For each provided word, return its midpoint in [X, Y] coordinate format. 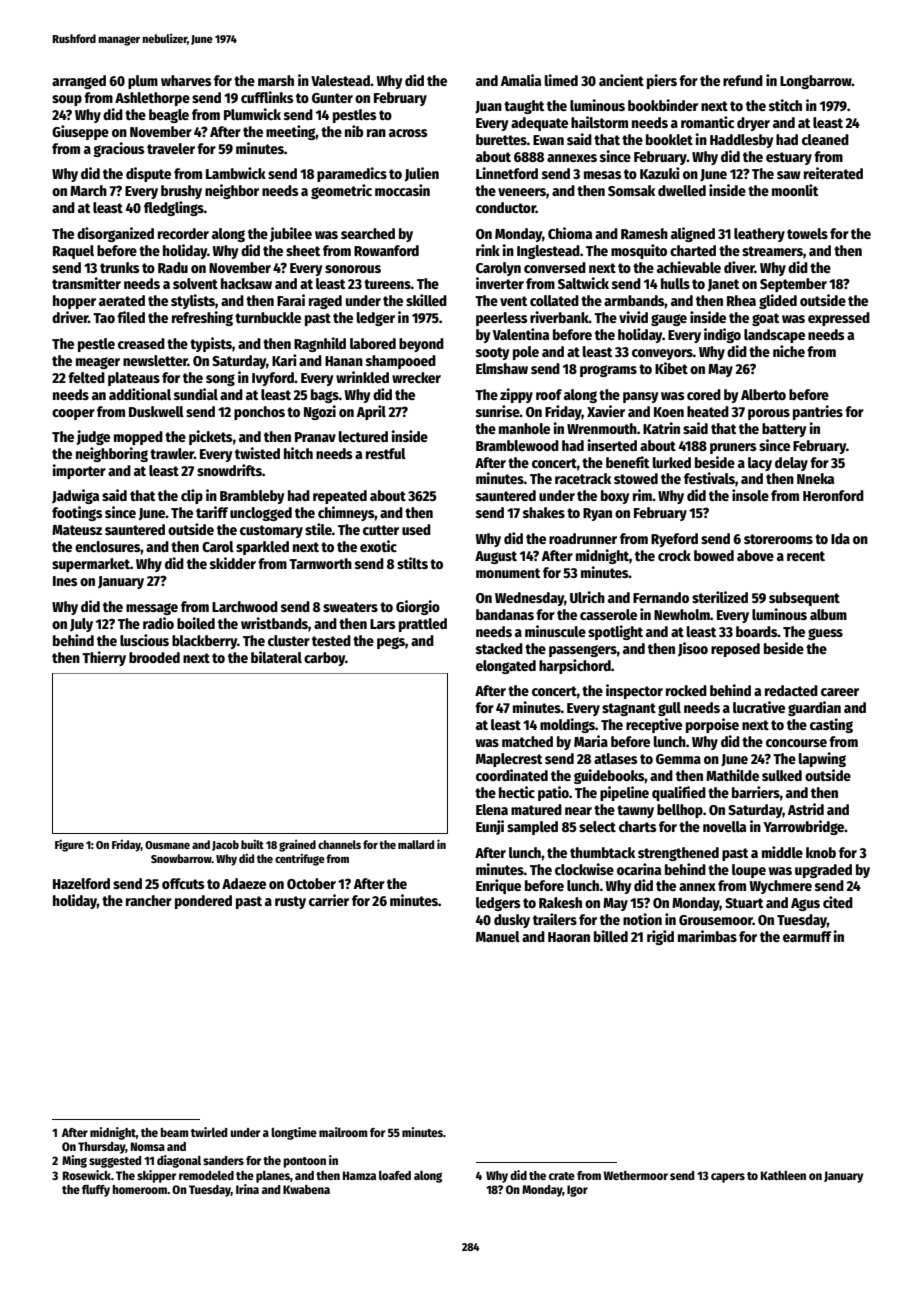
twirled [209, 1132]
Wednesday [529, 599]
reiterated [833, 173]
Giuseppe [80, 132]
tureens [387, 284]
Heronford [833, 495]
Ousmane [167, 845]
